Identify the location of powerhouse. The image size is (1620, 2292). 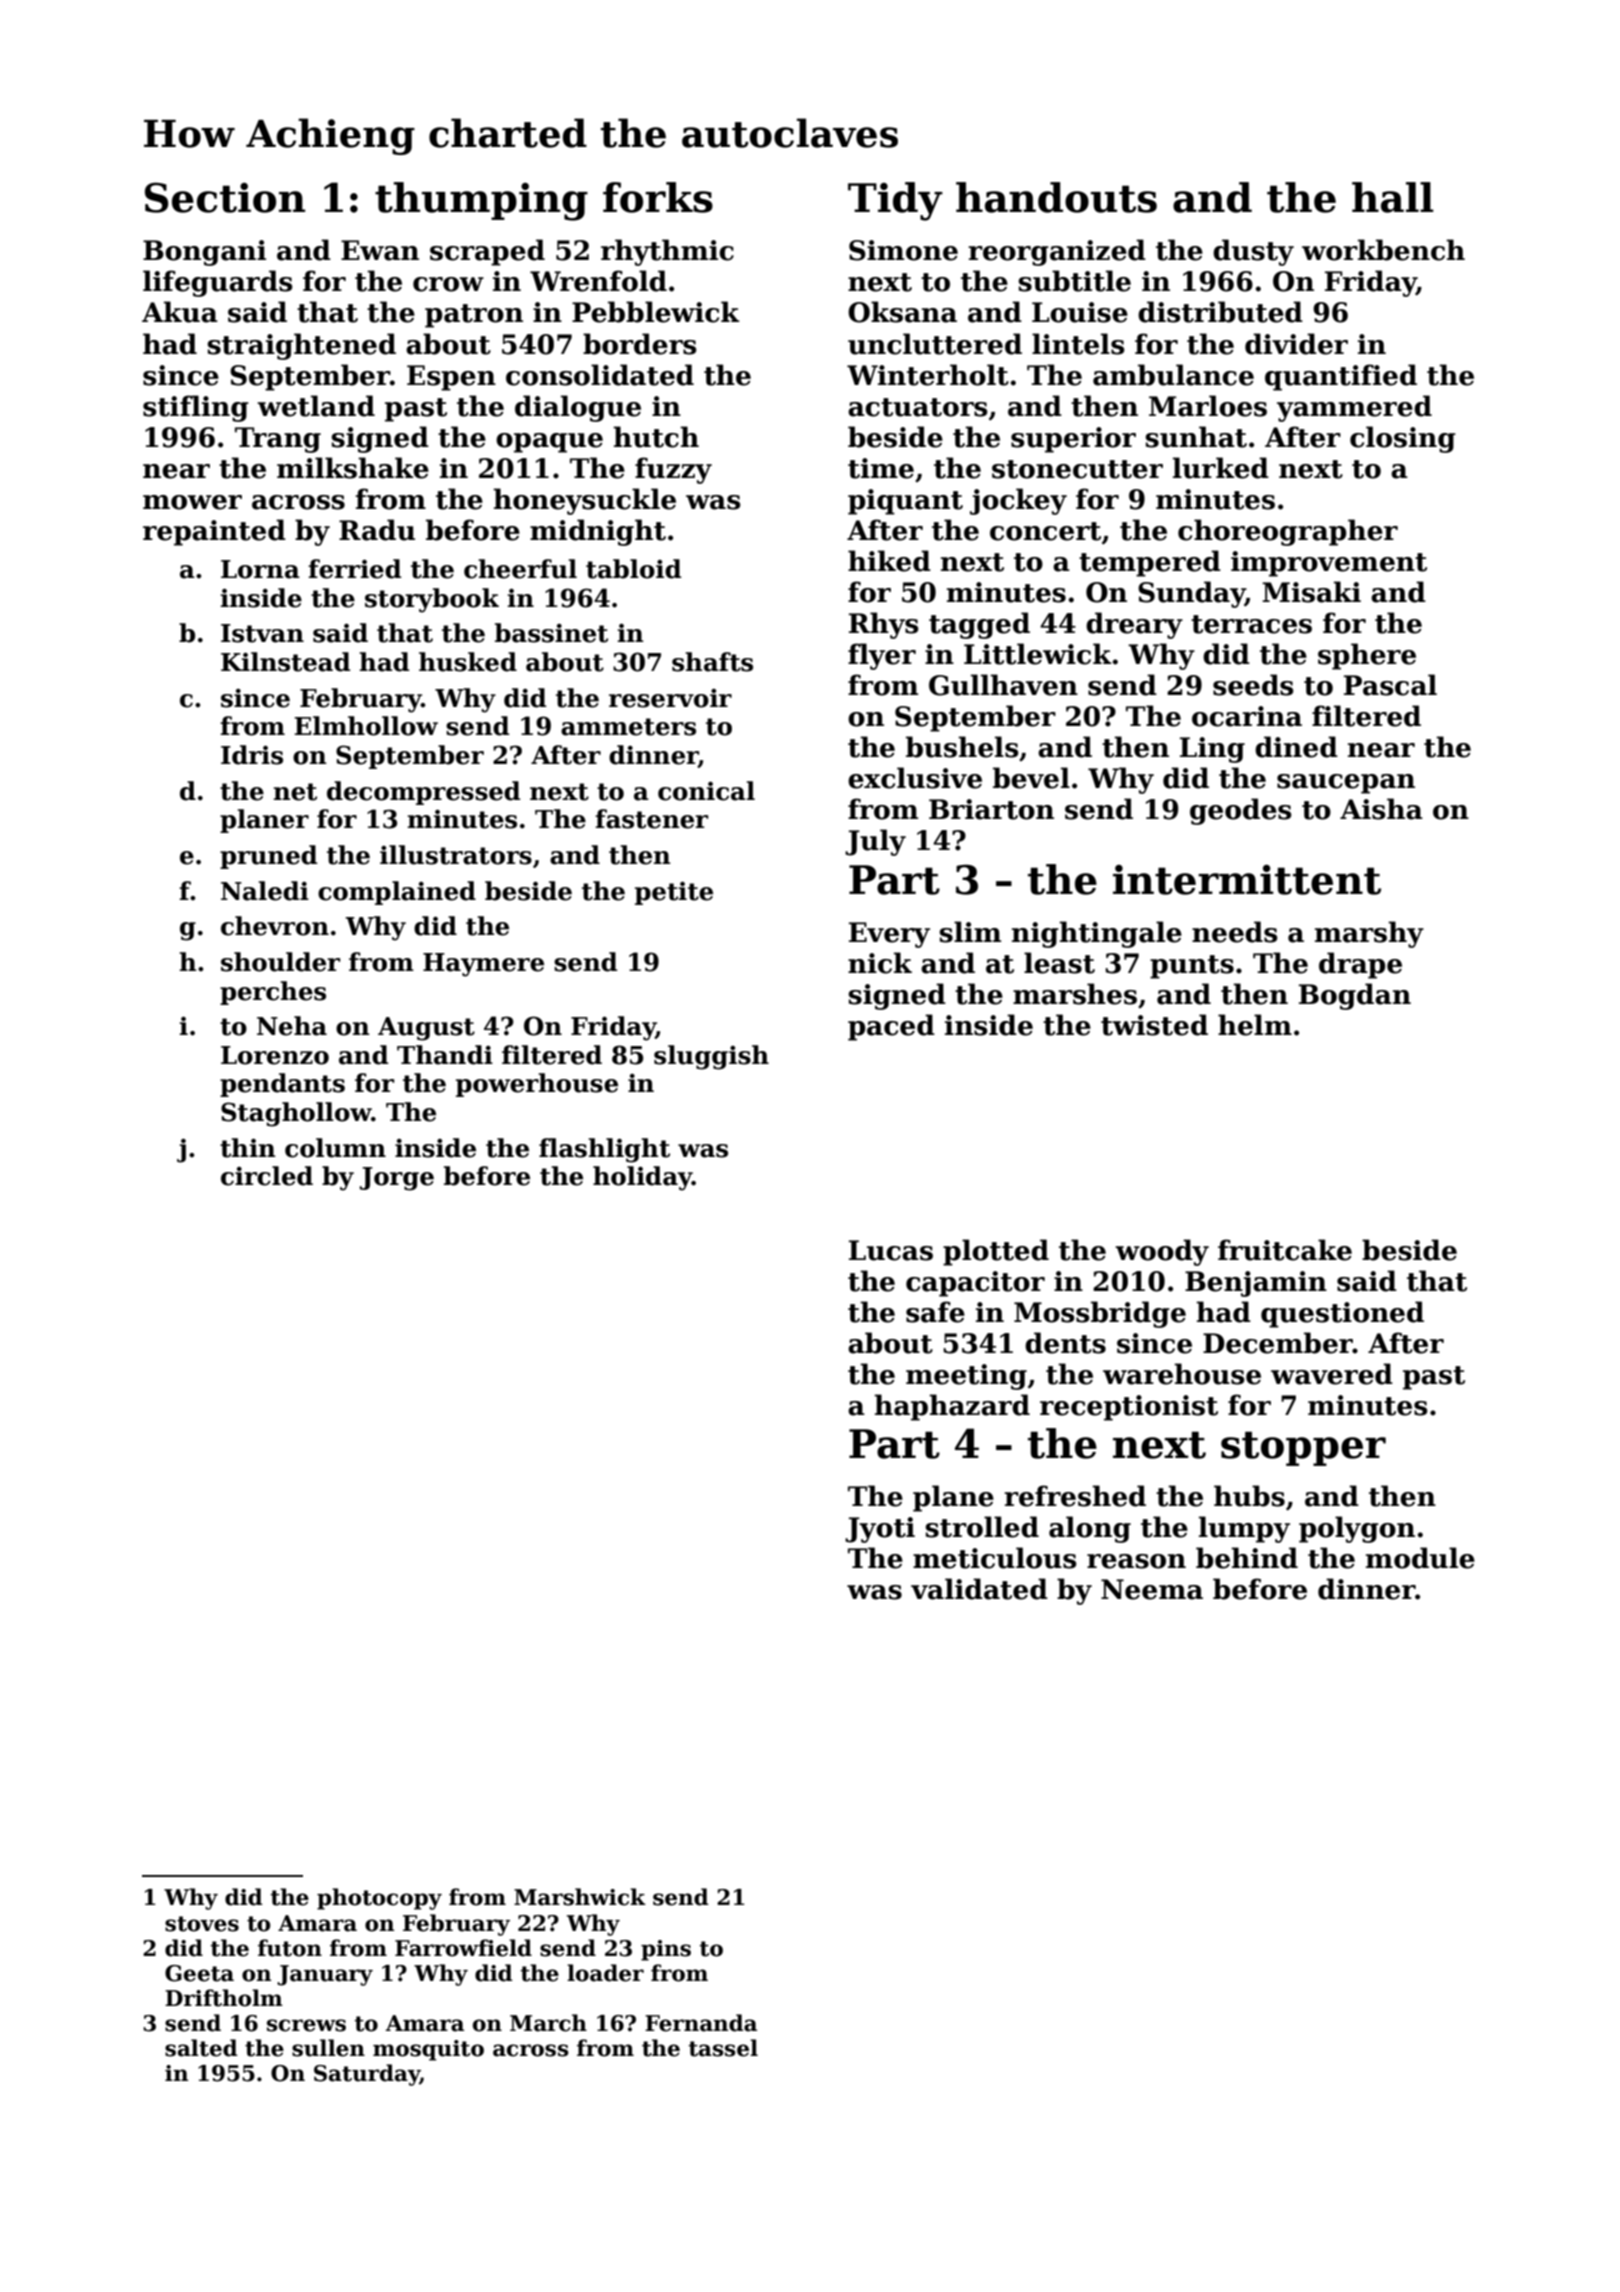
(537, 1085).
